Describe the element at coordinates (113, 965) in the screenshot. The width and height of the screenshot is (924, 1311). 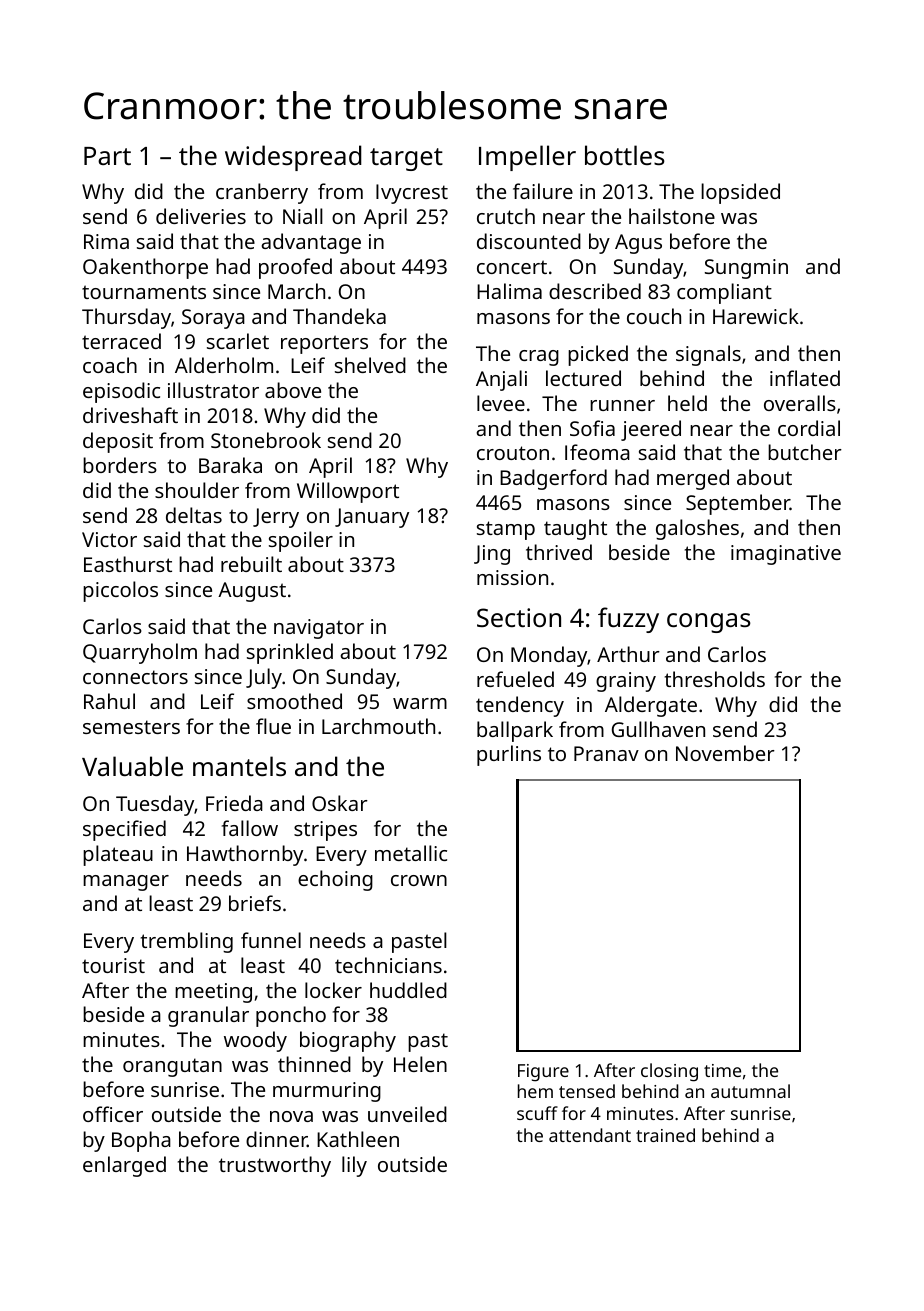
I see `tourist` at that location.
